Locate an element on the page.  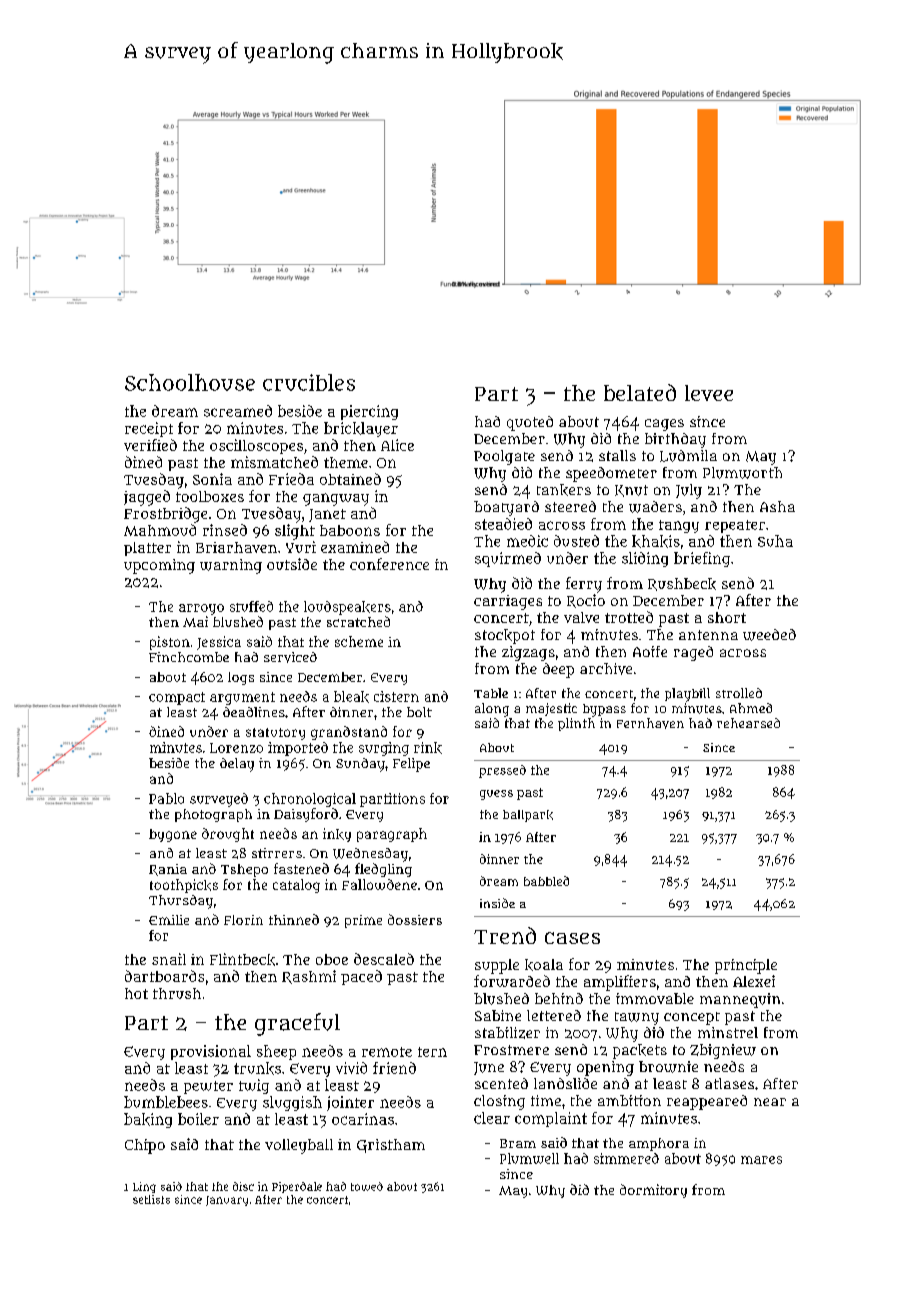
Lorenzo is located at coordinates (236, 748).
